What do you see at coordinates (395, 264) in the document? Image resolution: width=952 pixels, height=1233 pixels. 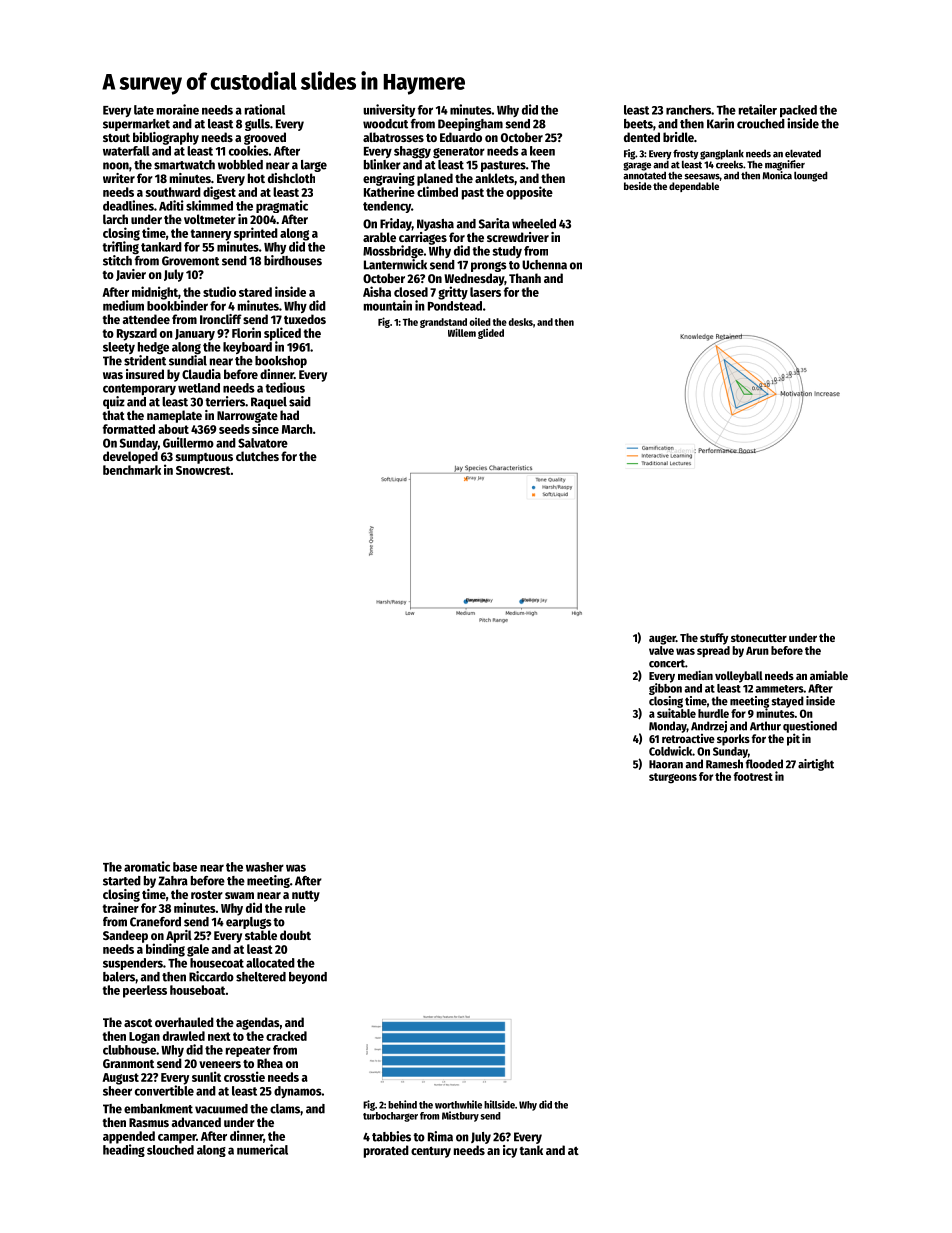 I see `Lanternwick` at bounding box center [395, 264].
